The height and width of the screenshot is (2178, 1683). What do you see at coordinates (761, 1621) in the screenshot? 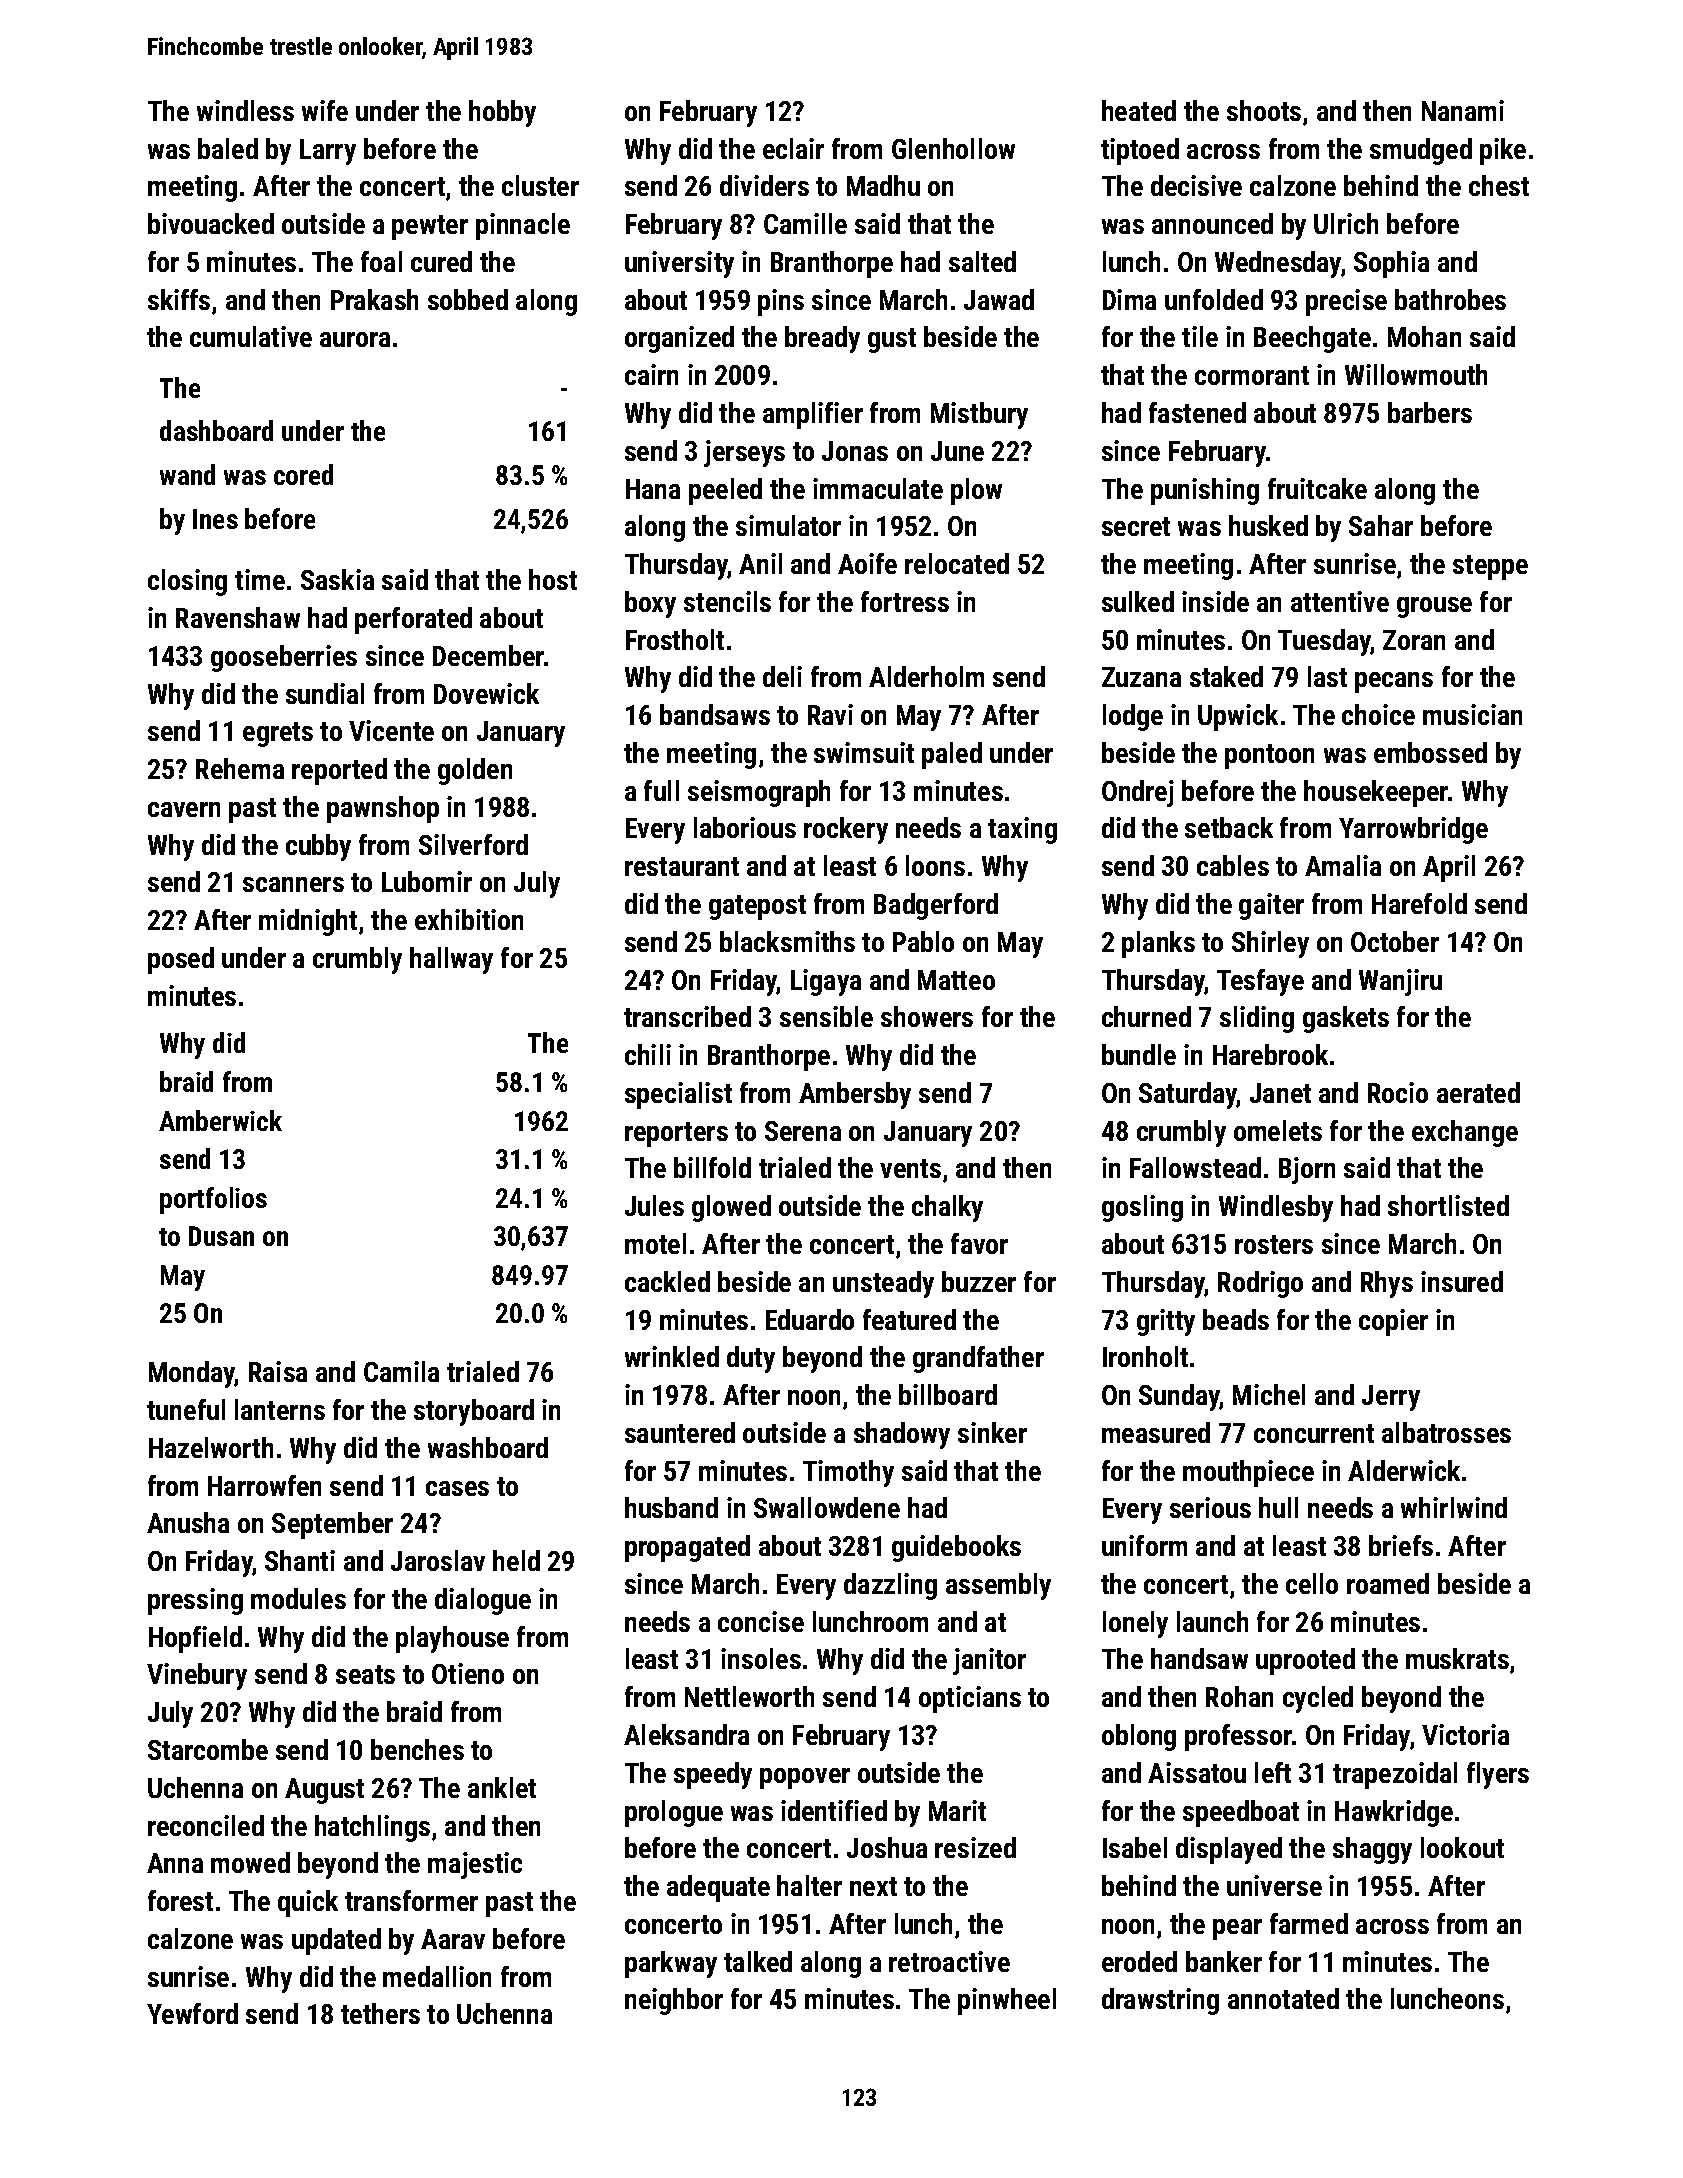
I see `concise` at bounding box center [761, 1621].
